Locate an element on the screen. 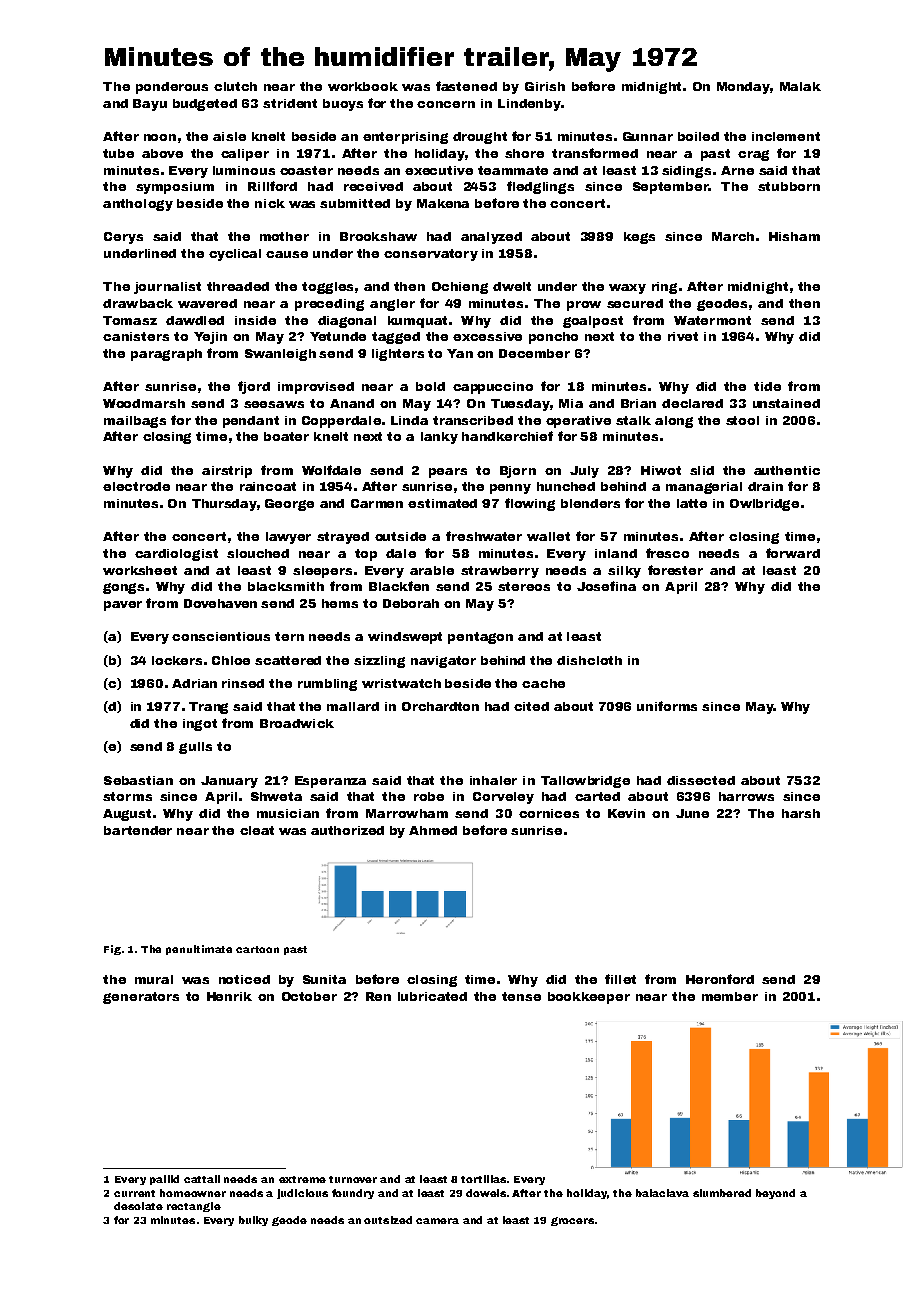 Image resolution: width=924 pixels, height=1308 pixels. Carmen is located at coordinates (377, 503).
